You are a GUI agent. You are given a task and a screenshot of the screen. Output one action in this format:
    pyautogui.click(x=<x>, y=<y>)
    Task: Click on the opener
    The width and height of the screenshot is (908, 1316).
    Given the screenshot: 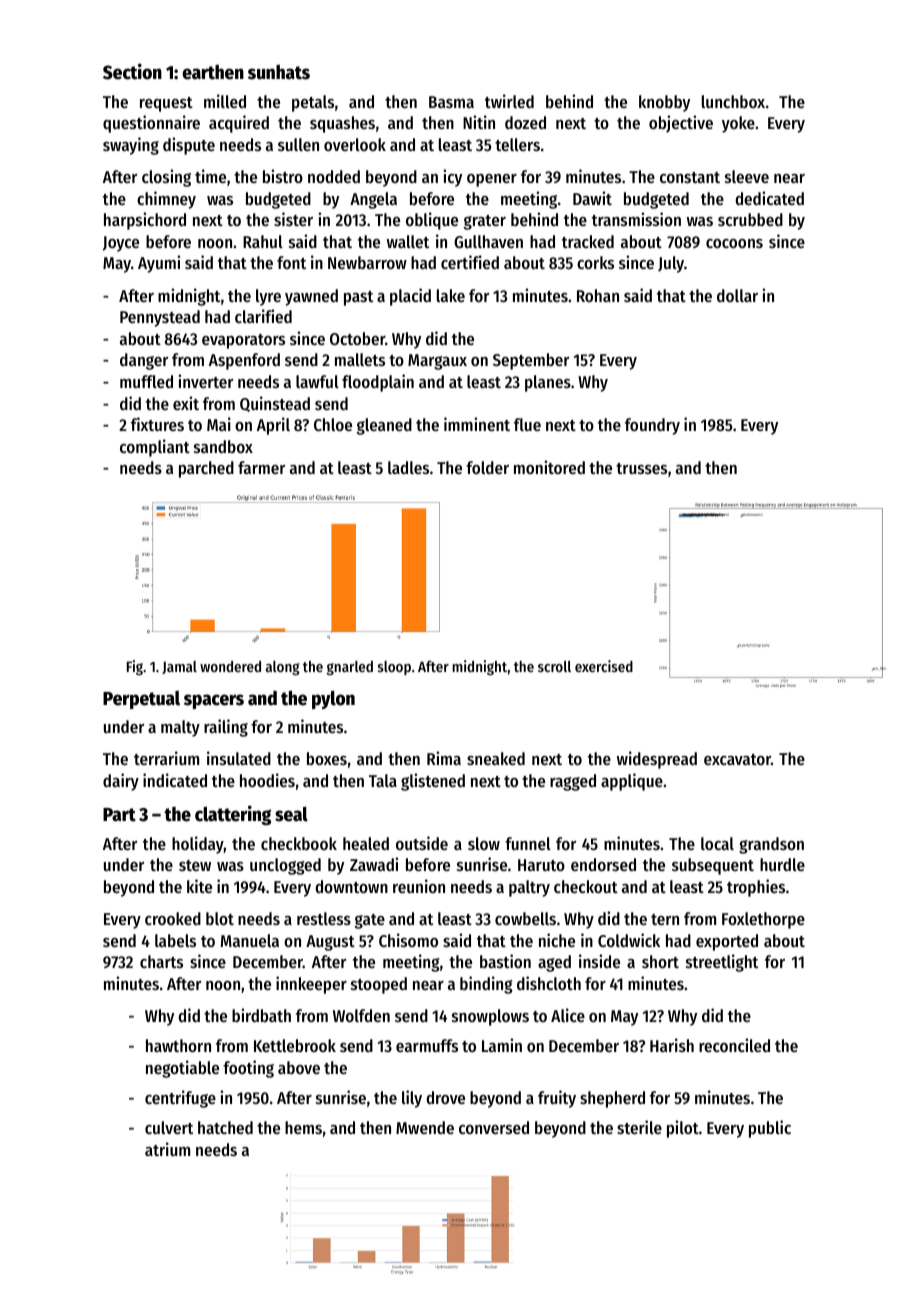 What is the action you would take?
    pyautogui.click(x=492, y=180)
